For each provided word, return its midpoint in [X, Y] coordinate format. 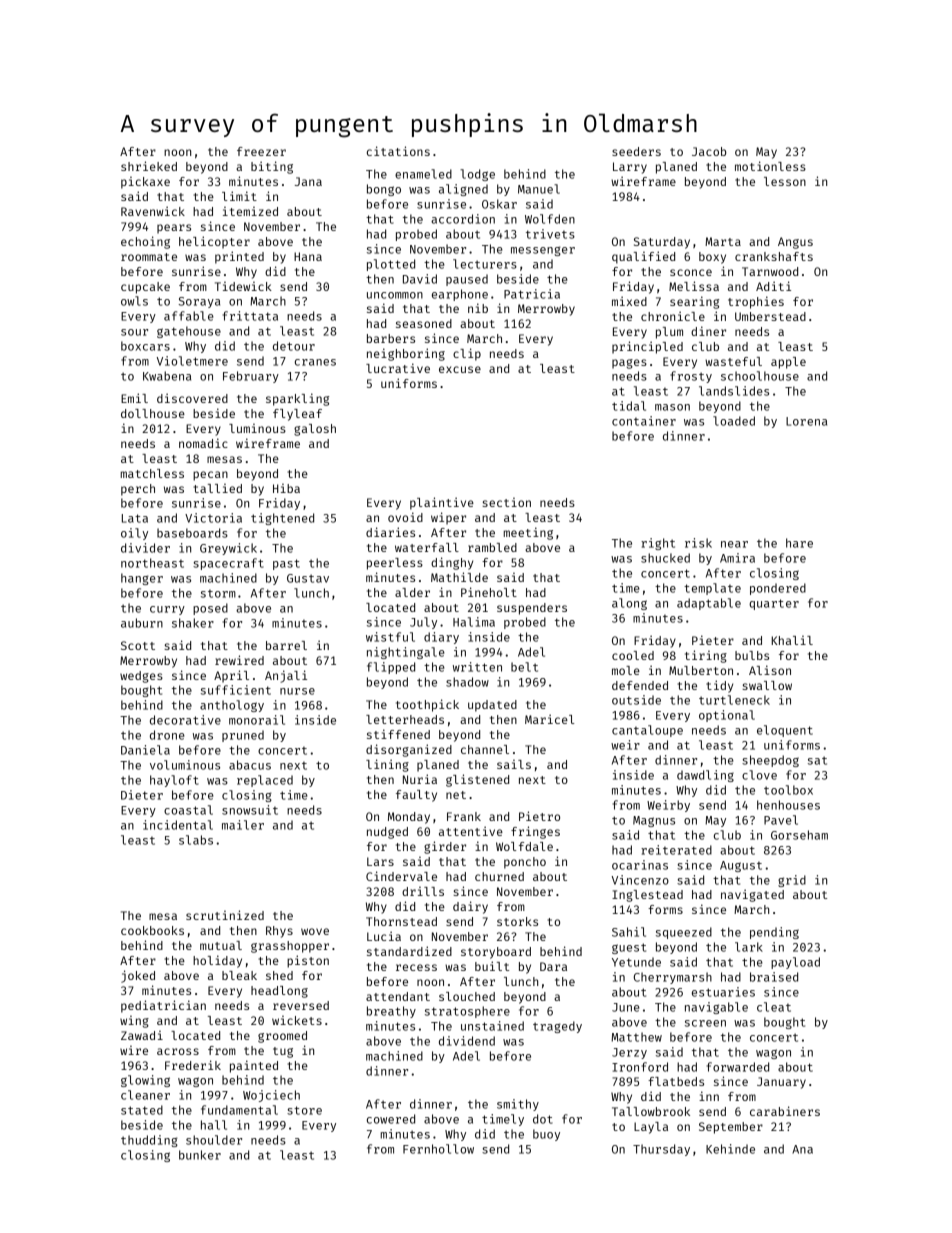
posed [210, 609]
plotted [391, 265]
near [734, 544]
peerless [395, 564]
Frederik [193, 1065]
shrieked [149, 166]
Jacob [709, 151]
